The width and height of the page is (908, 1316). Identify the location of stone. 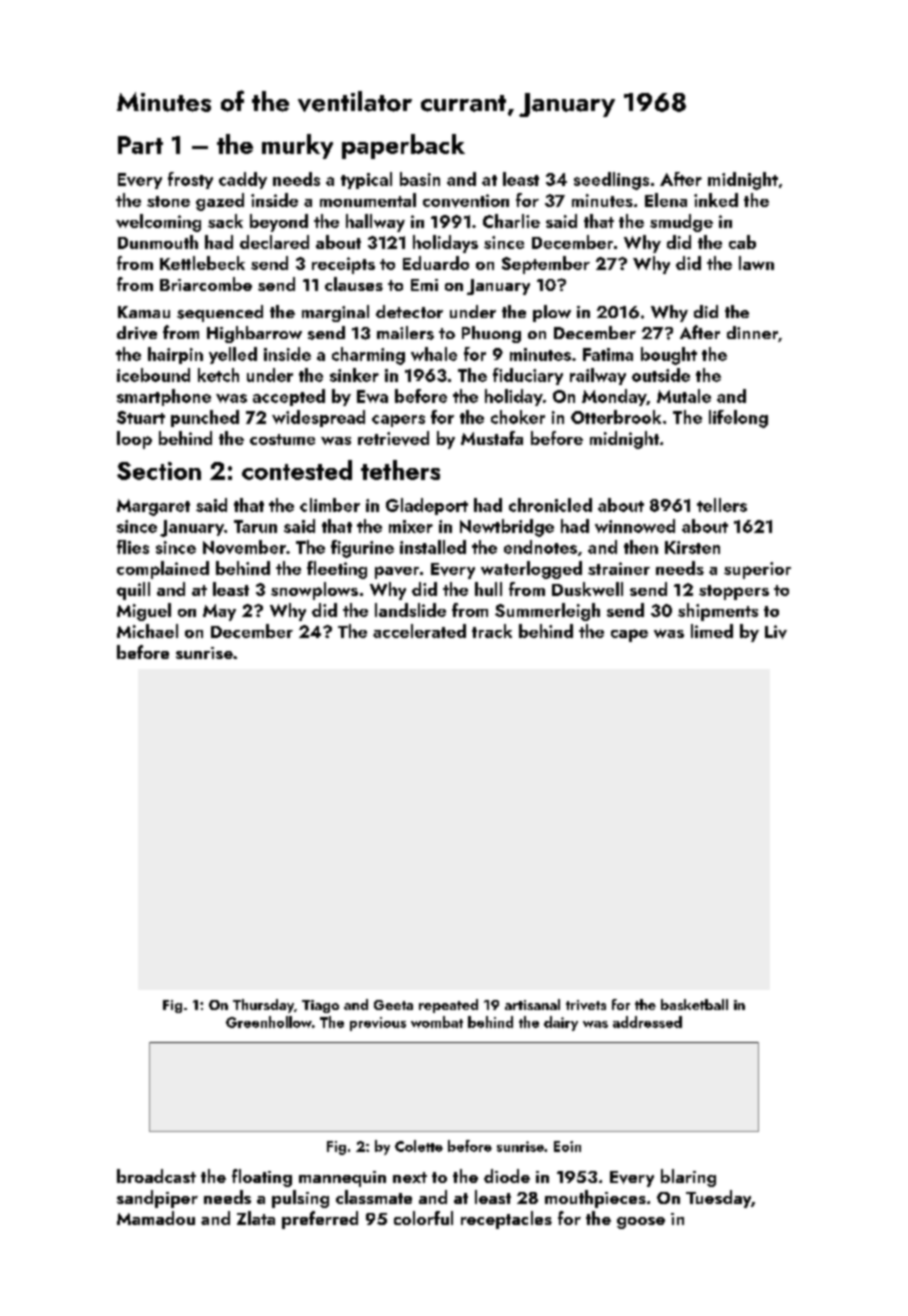
(168, 201).
